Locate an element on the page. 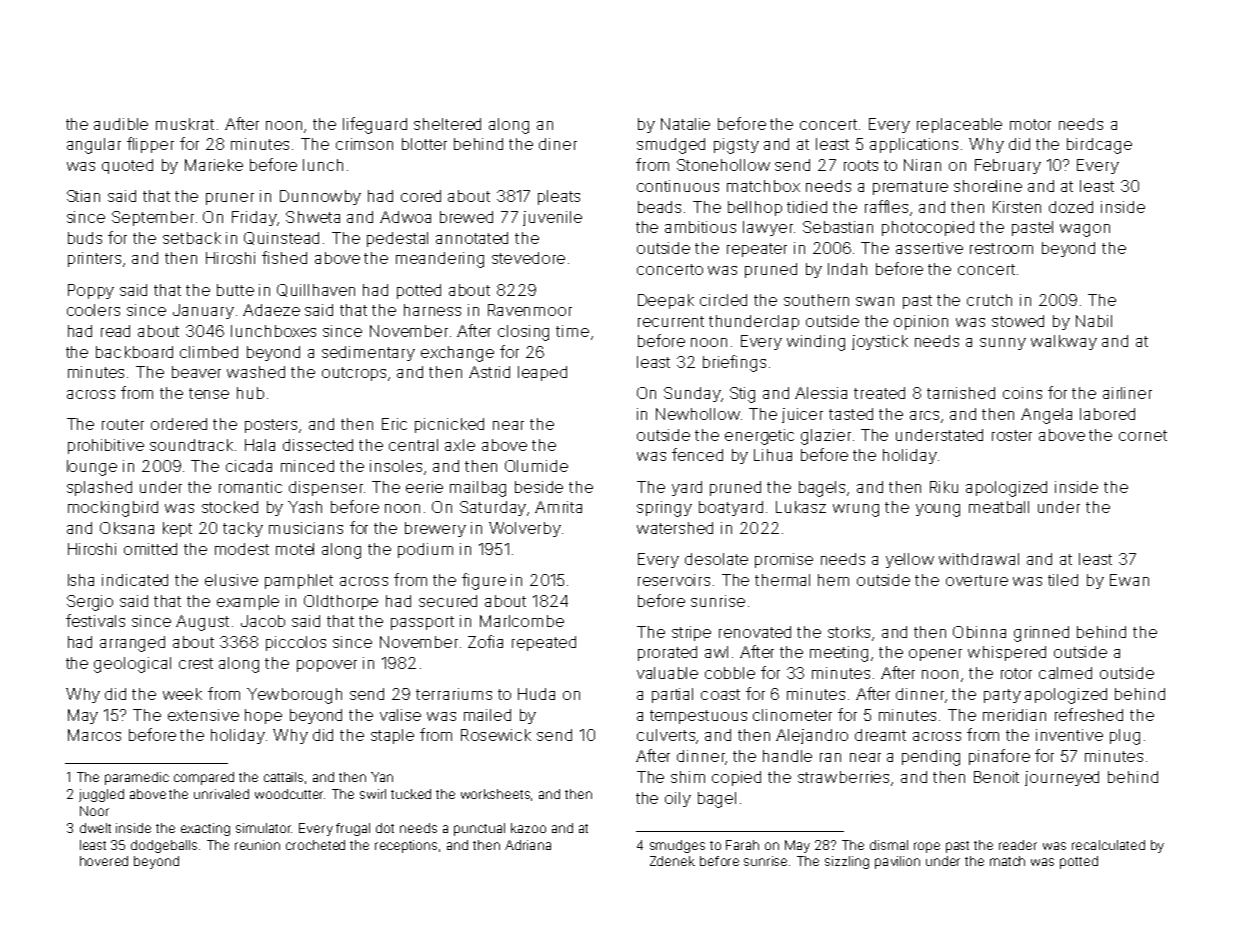 The width and height of the image is (1233, 952). watershed is located at coordinates (675, 528).
